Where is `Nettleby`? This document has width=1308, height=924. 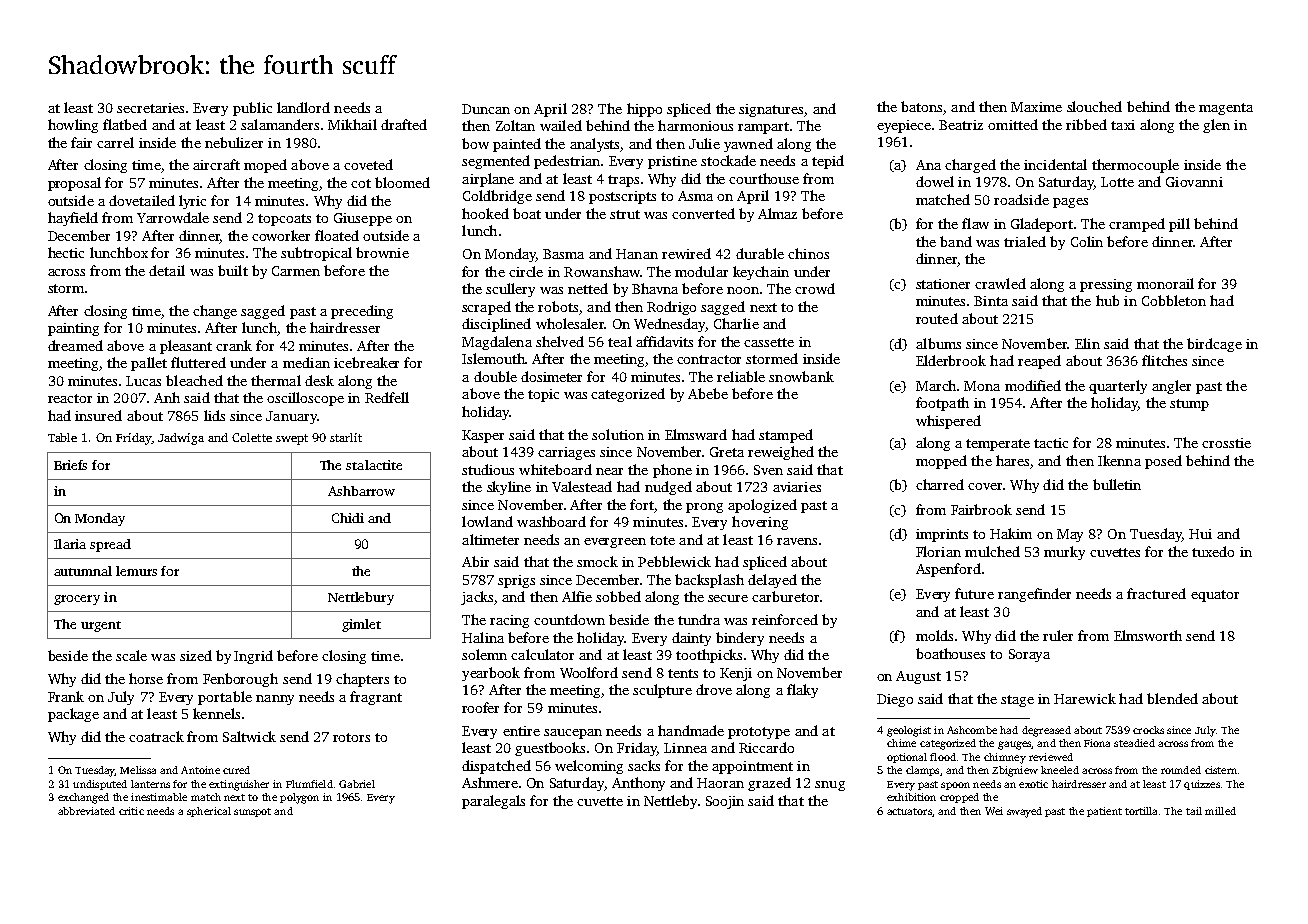 Nettleby is located at coordinates (670, 802).
